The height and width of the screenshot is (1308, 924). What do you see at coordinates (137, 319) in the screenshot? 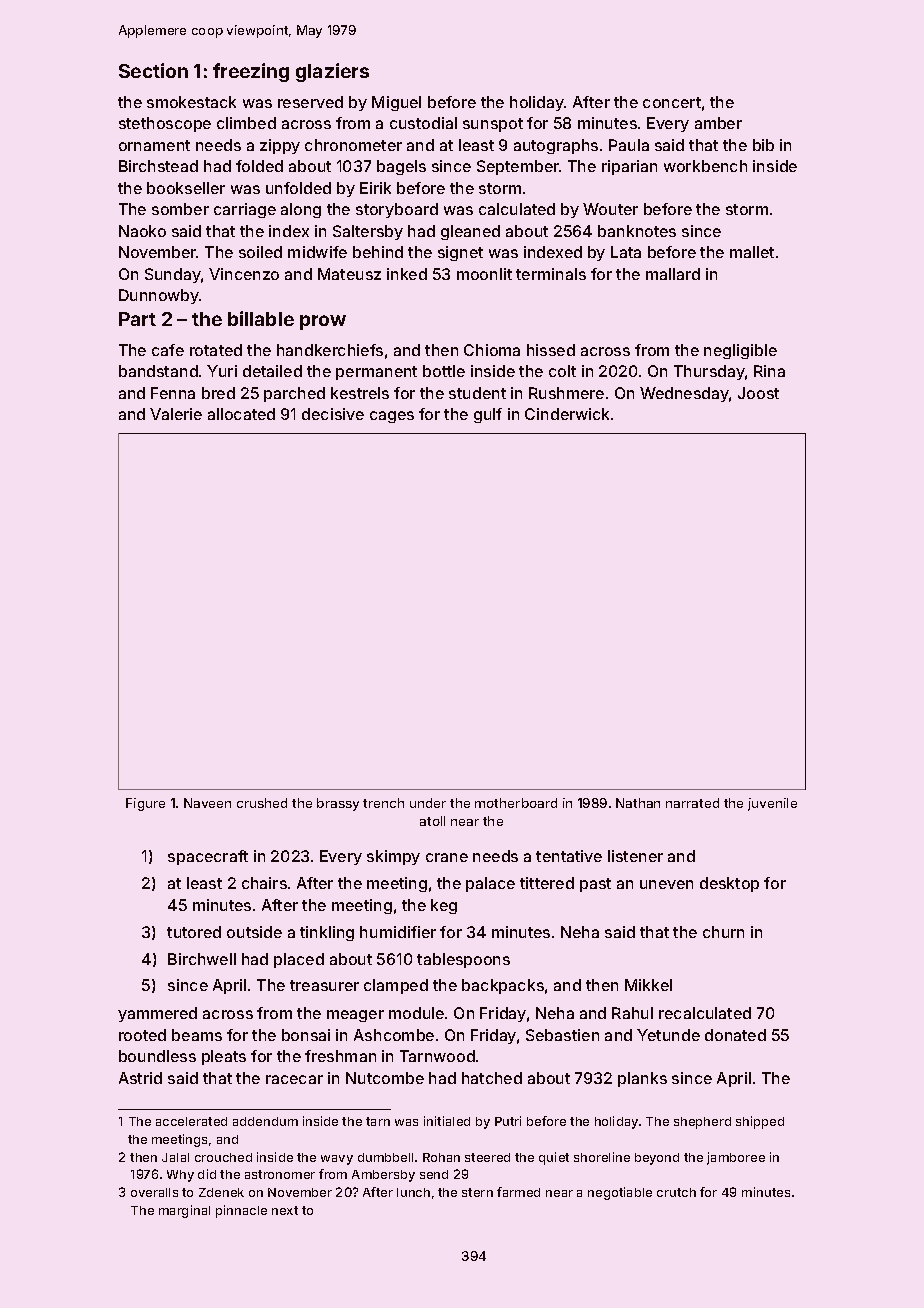
I see `Part` at bounding box center [137, 319].
